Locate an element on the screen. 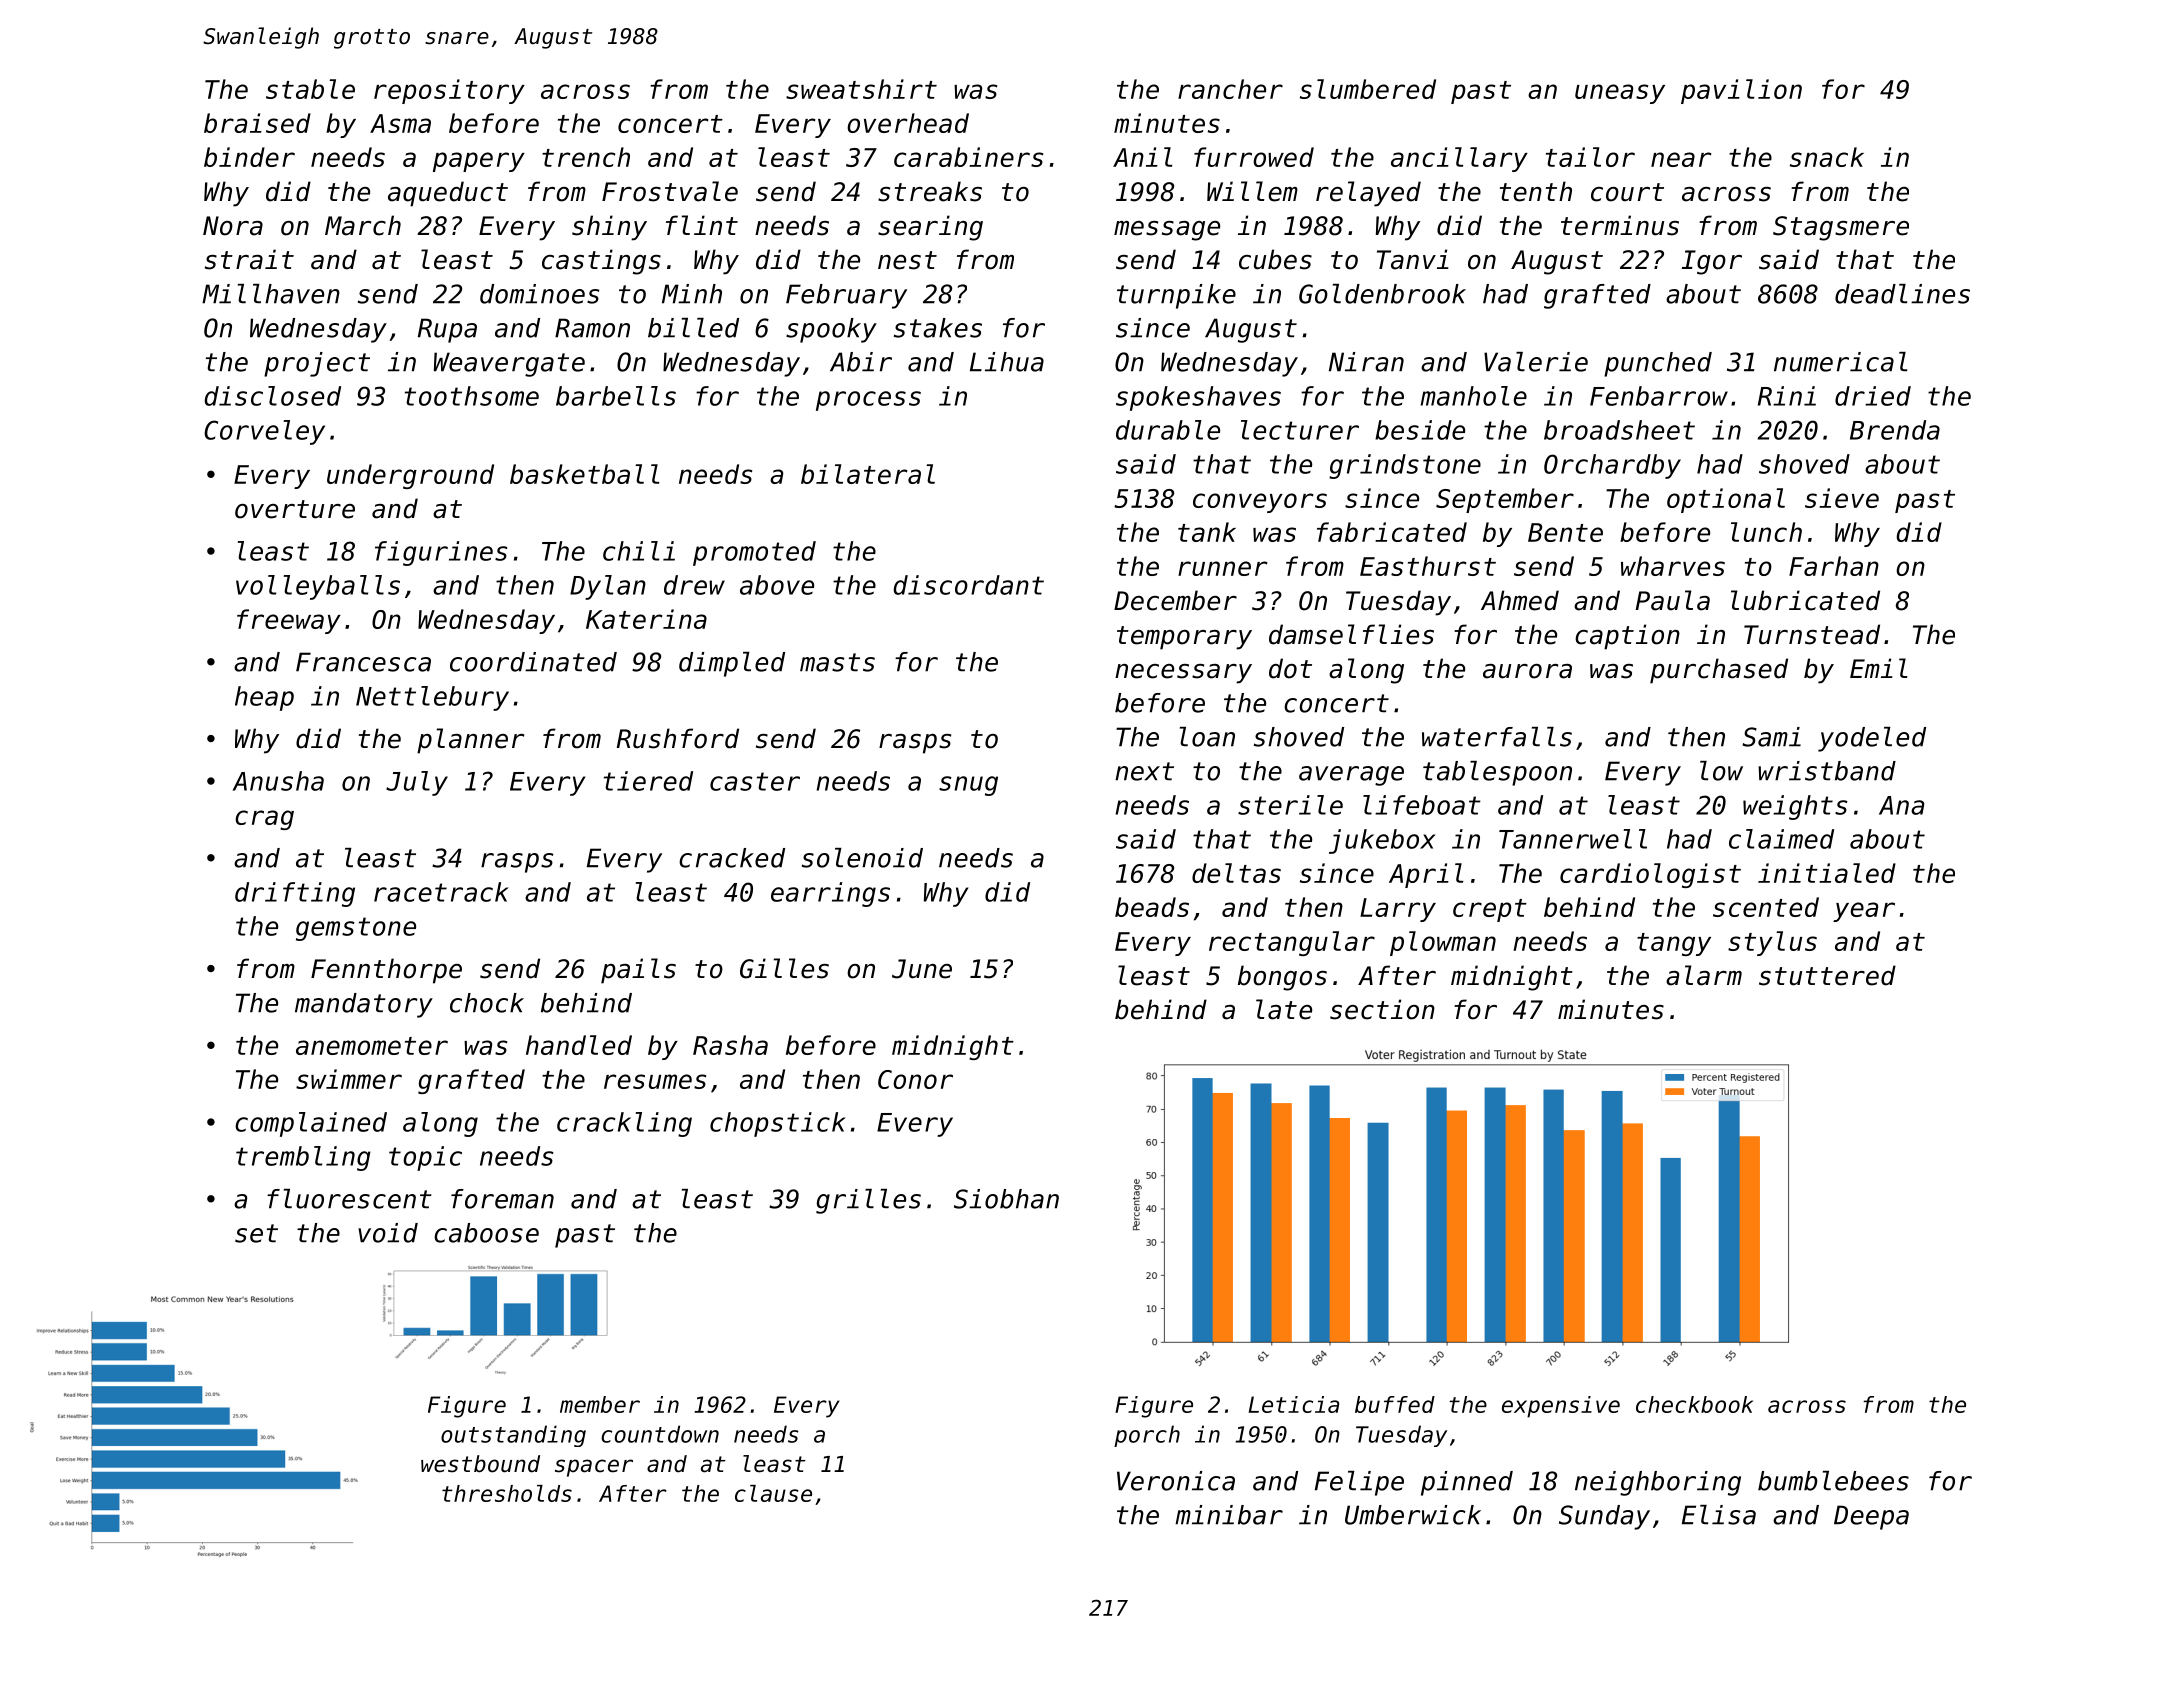 This screenshot has width=2178, height=1683. stable is located at coordinates (310, 89).
